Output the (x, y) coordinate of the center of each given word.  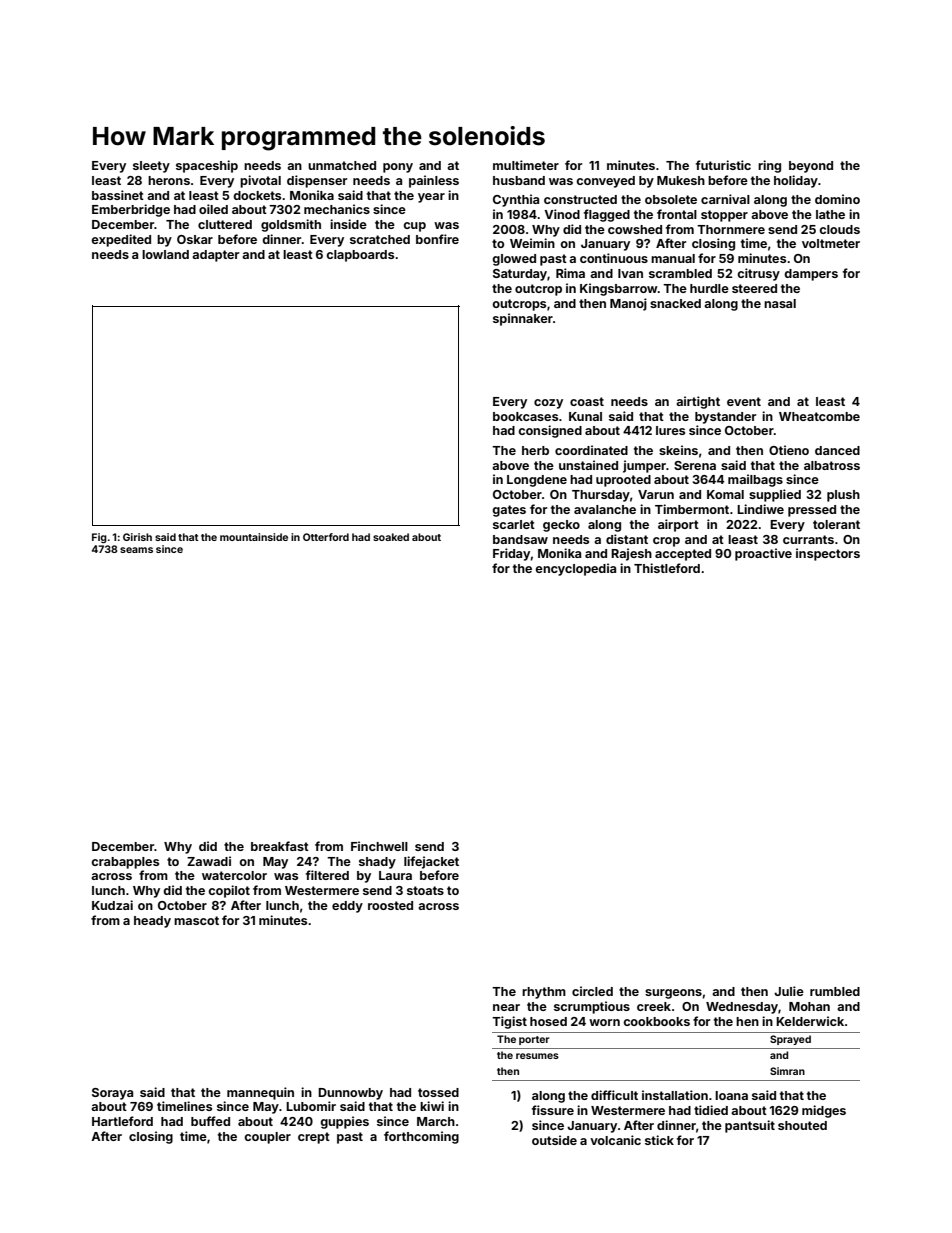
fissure (553, 1110)
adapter (215, 256)
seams (136, 550)
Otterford (326, 537)
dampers (811, 275)
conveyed (605, 182)
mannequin (260, 1093)
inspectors (828, 554)
